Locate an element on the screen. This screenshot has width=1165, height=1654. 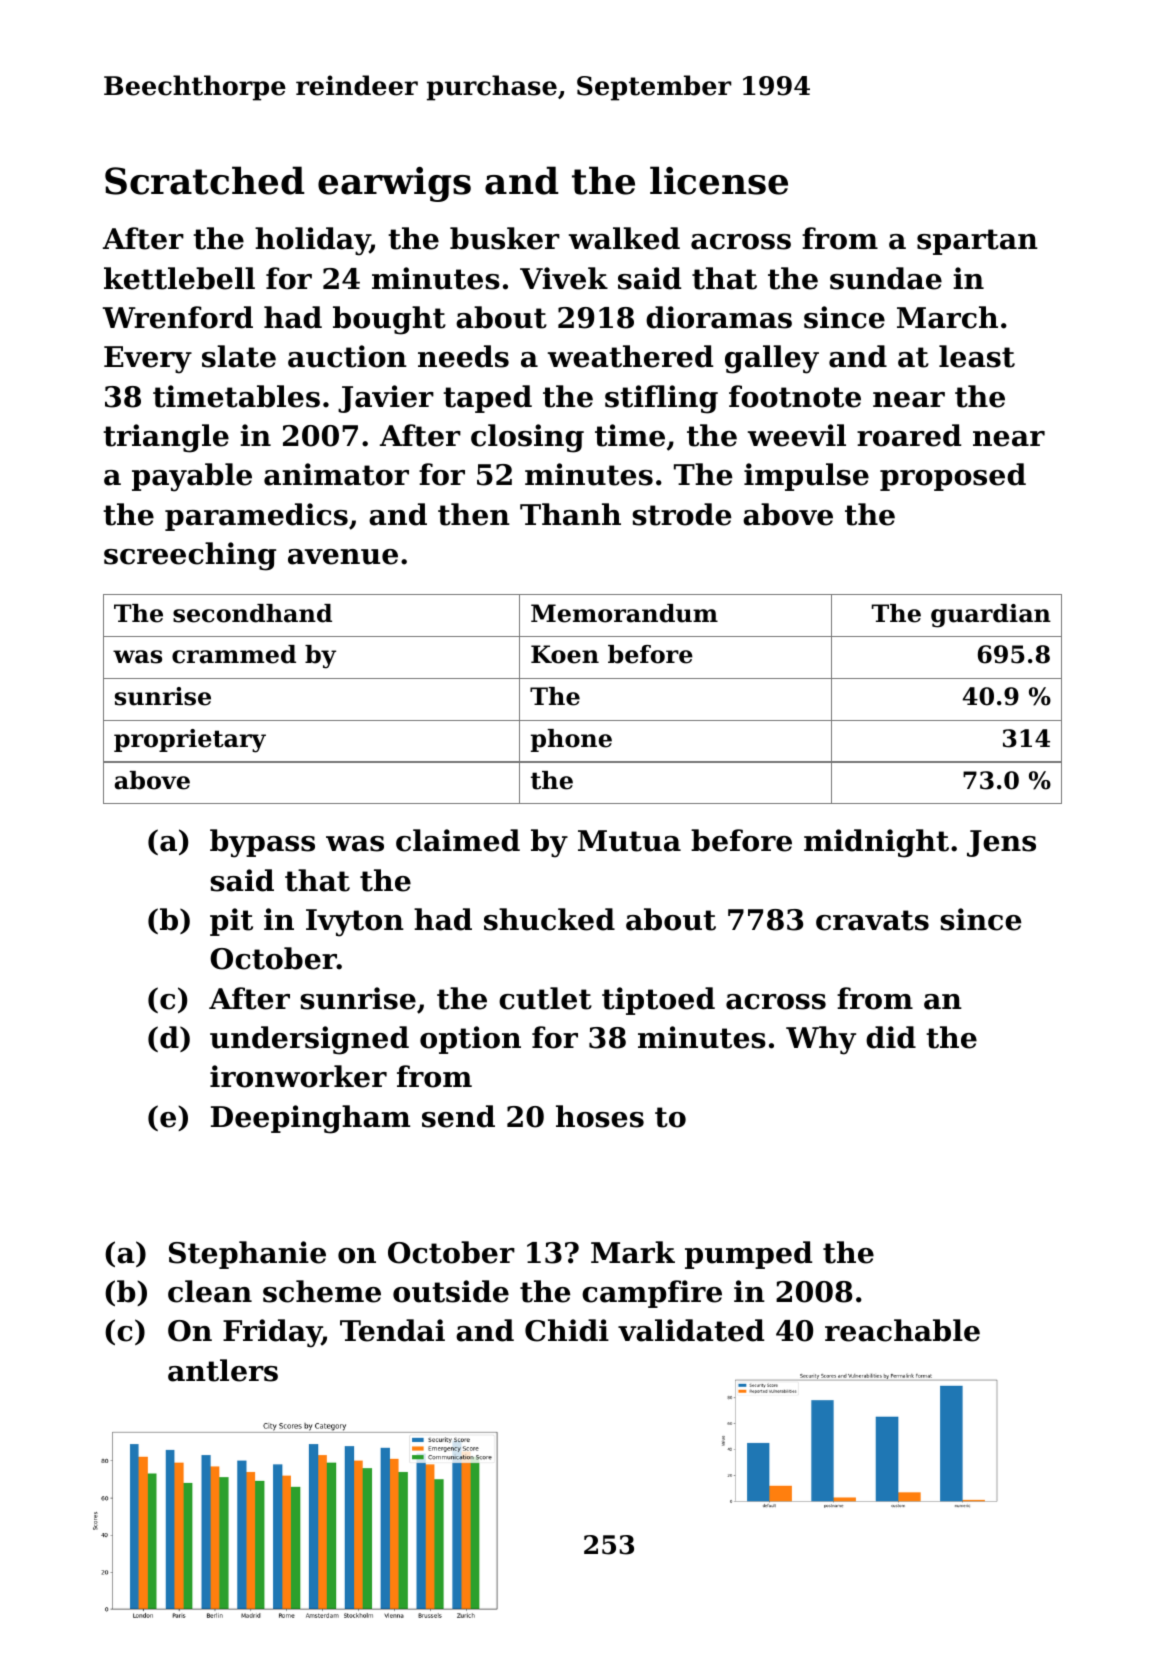
busker is located at coordinates (505, 238).
